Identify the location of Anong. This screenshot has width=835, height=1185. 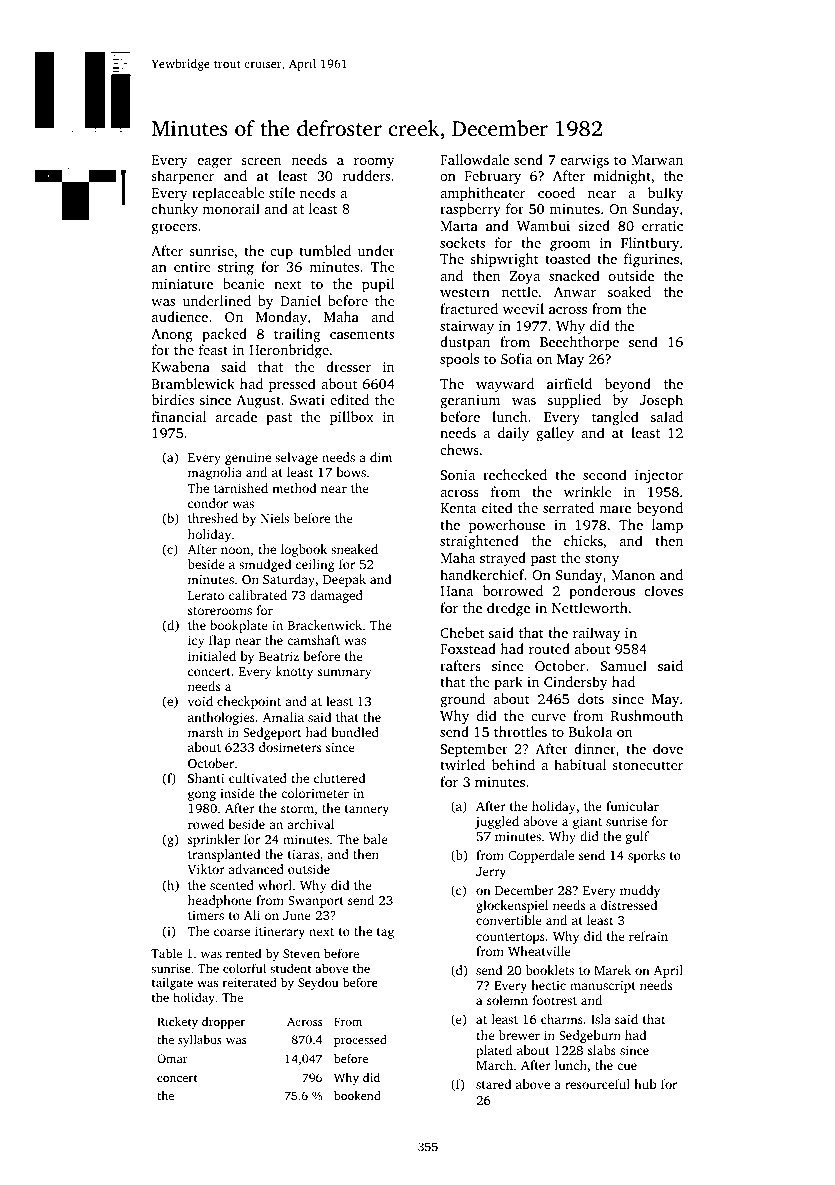
(172, 336).
